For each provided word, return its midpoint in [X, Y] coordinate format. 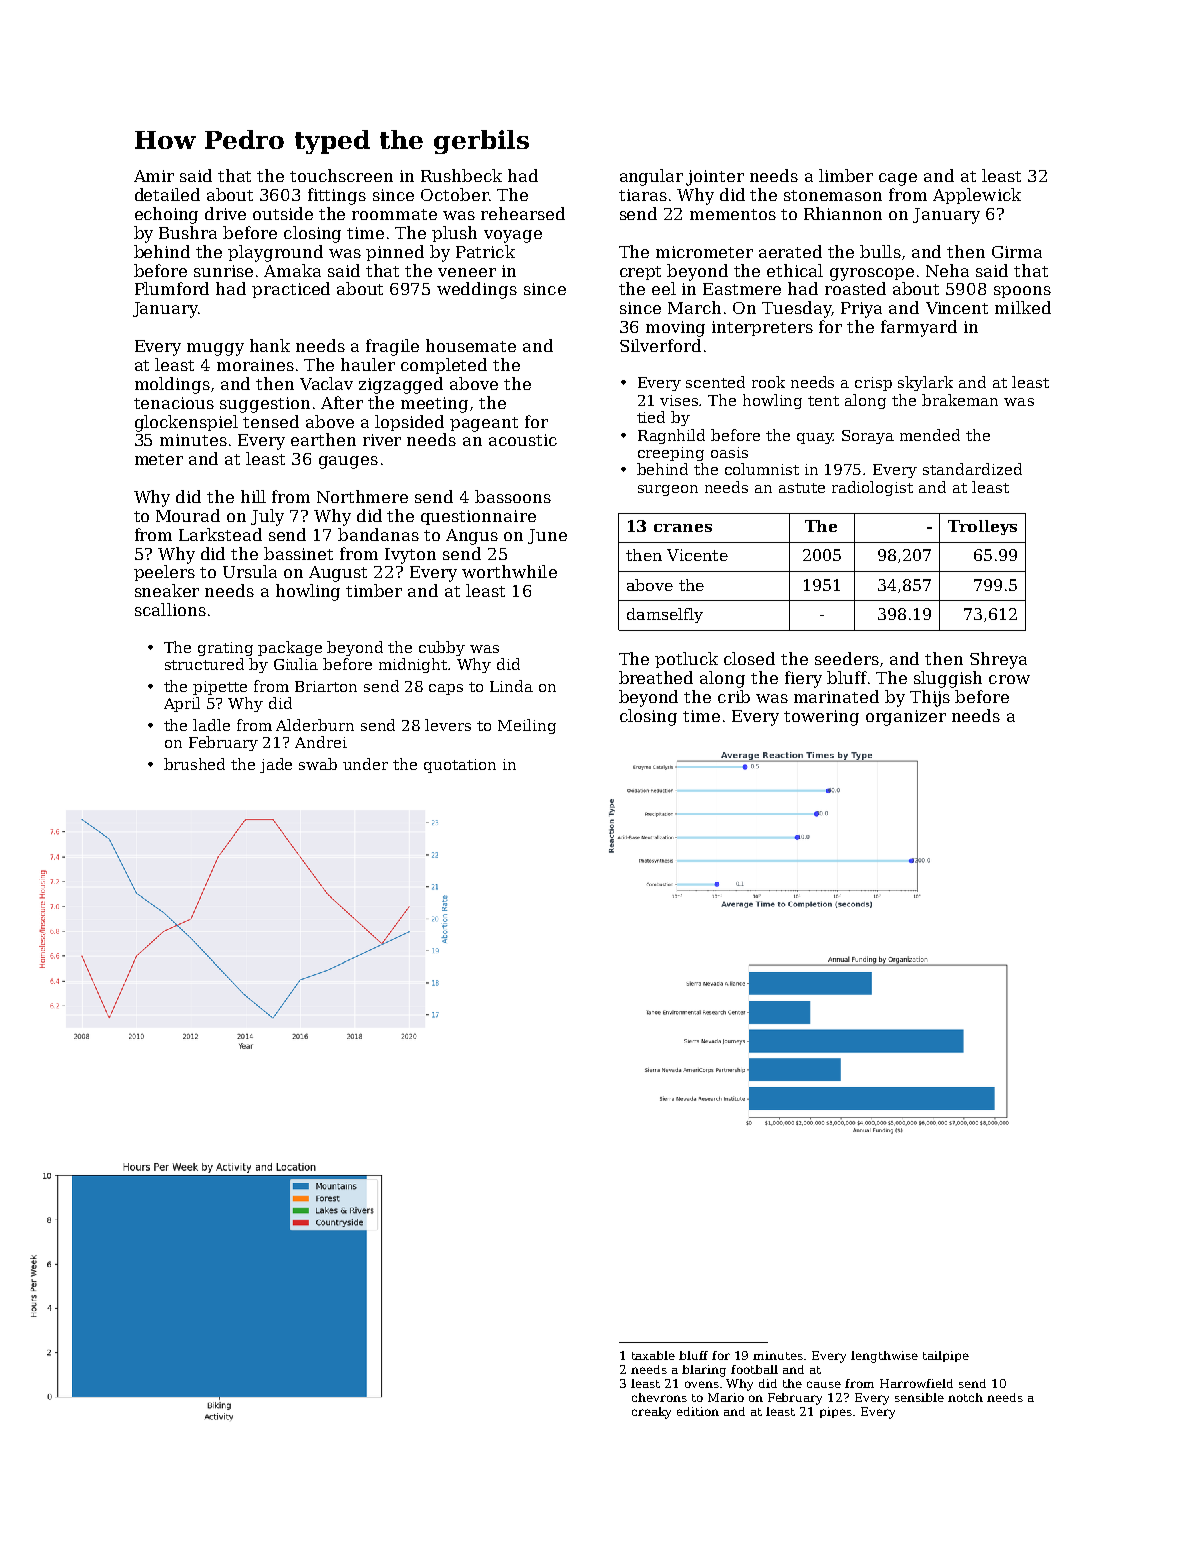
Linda [511, 686]
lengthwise [884, 1357]
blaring [704, 1371]
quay [815, 438]
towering [821, 718]
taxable [653, 1355]
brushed [194, 764]
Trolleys [982, 527]
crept [640, 273]
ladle [211, 725]
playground [275, 253]
